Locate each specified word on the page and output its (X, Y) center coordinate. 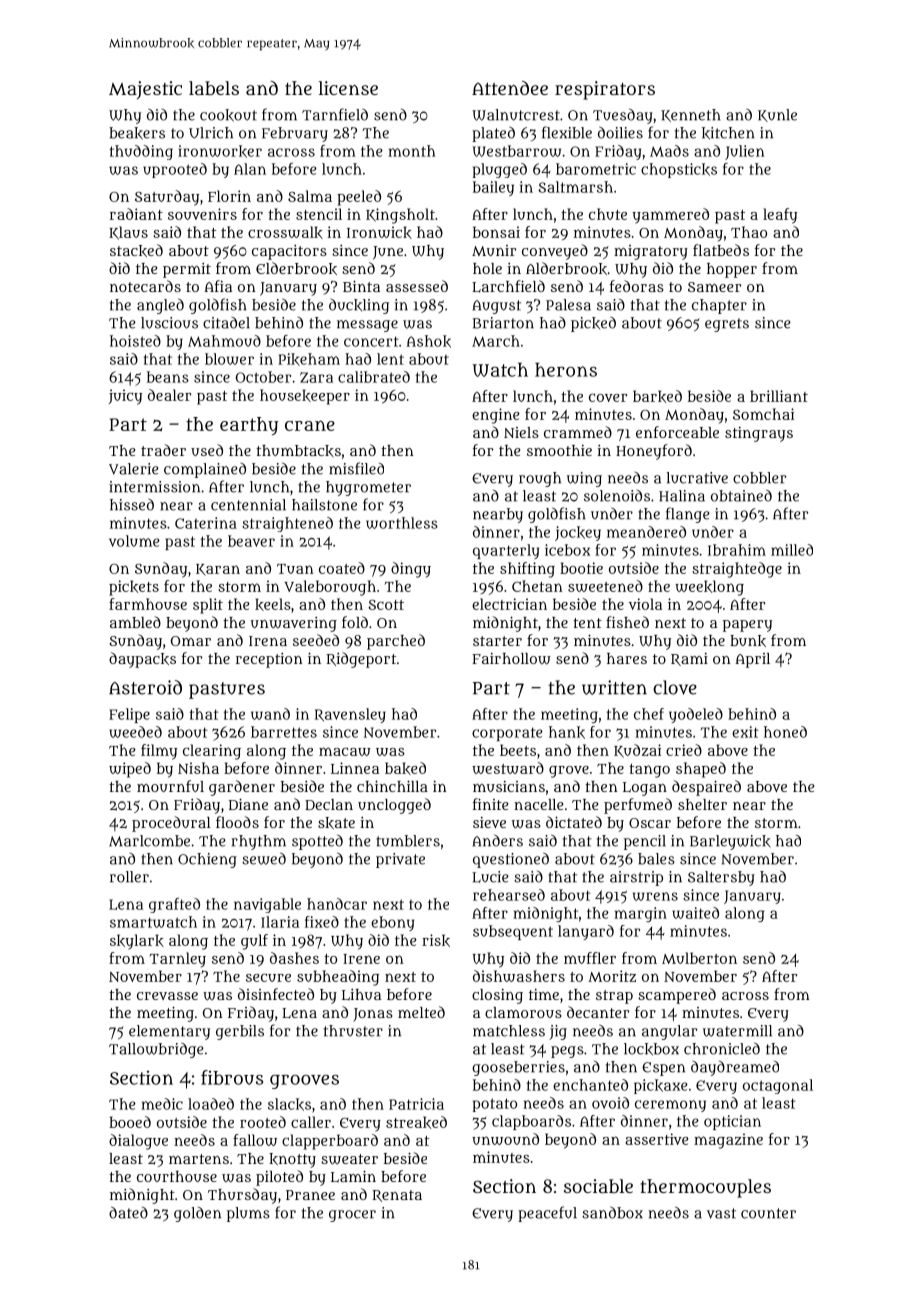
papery (747, 626)
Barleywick (730, 842)
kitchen (728, 133)
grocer (352, 1216)
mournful (170, 786)
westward (508, 768)
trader (163, 450)
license (348, 88)
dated (128, 1212)
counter (768, 1213)
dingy (411, 570)
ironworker (220, 151)
